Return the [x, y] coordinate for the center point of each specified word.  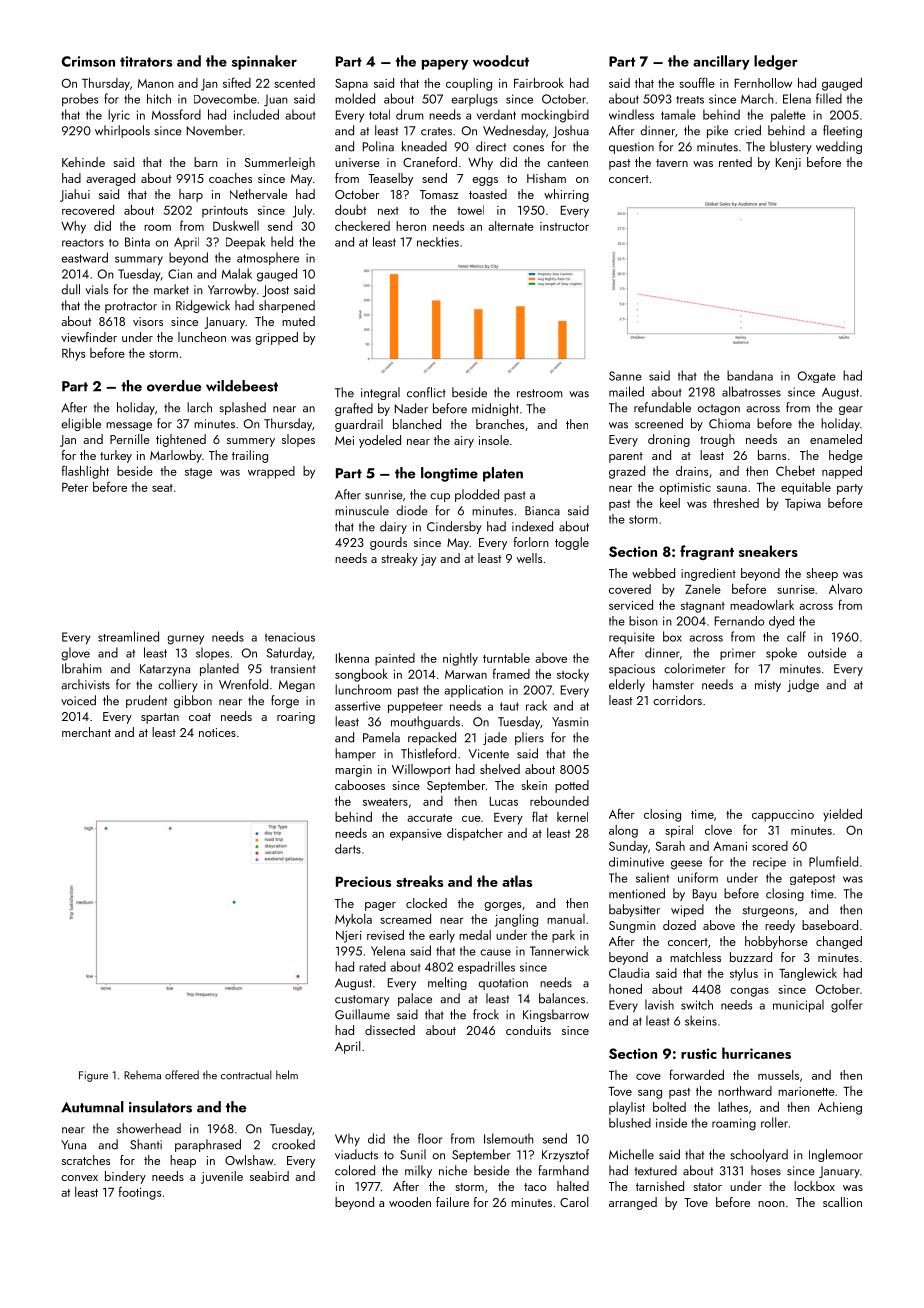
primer [737, 654]
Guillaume [362, 1014]
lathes [733, 1107]
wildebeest [242, 386]
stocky [573, 675]
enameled [836, 439]
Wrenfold [243, 684]
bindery [125, 1177]
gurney [185, 640]
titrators [146, 61]
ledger [776, 62]
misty [768, 686]
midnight [495, 409]
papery [445, 64]
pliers [529, 738]
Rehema [142, 1075]
